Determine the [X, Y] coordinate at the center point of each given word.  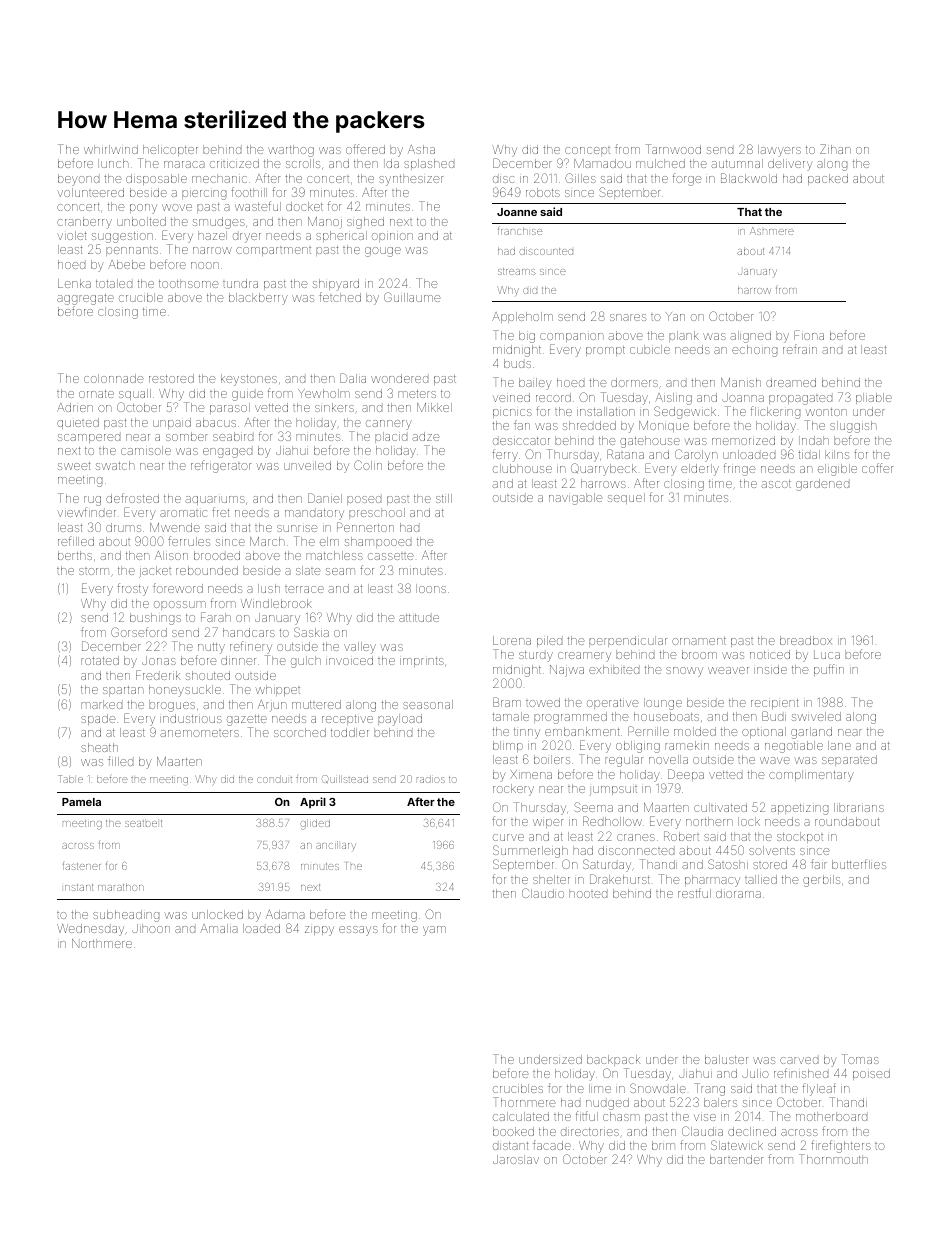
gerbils [821, 881]
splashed [429, 164]
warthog [291, 151]
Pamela [81, 802]
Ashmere [772, 231]
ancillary [336, 845]
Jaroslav [516, 1159]
